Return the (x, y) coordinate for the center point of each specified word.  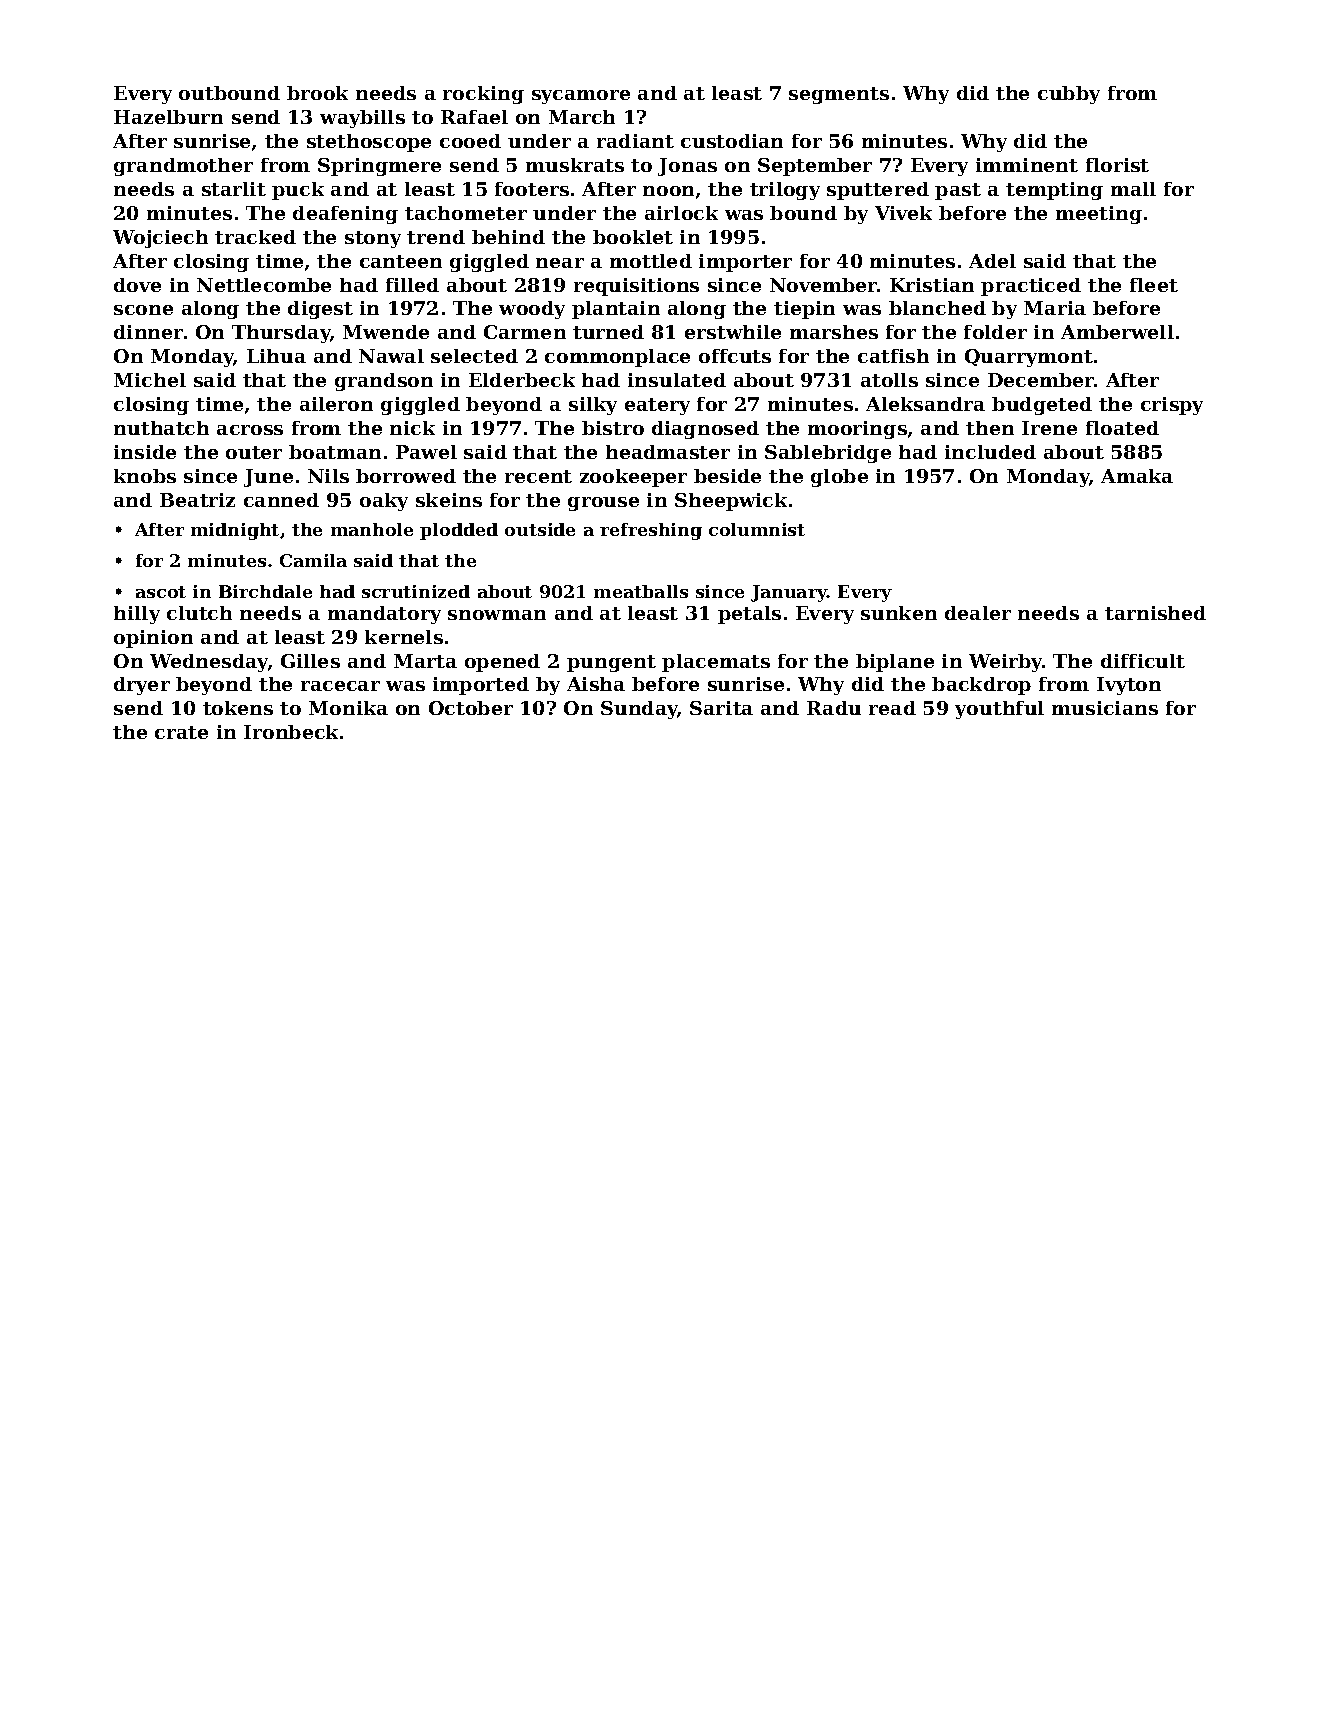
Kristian (932, 285)
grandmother (183, 167)
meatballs (641, 591)
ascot (161, 592)
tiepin (804, 310)
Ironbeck (291, 732)
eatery (657, 406)
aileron (336, 404)
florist (1117, 165)
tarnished (1155, 613)
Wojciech (160, 239)
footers (532, 189)
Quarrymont (1029, 358)
